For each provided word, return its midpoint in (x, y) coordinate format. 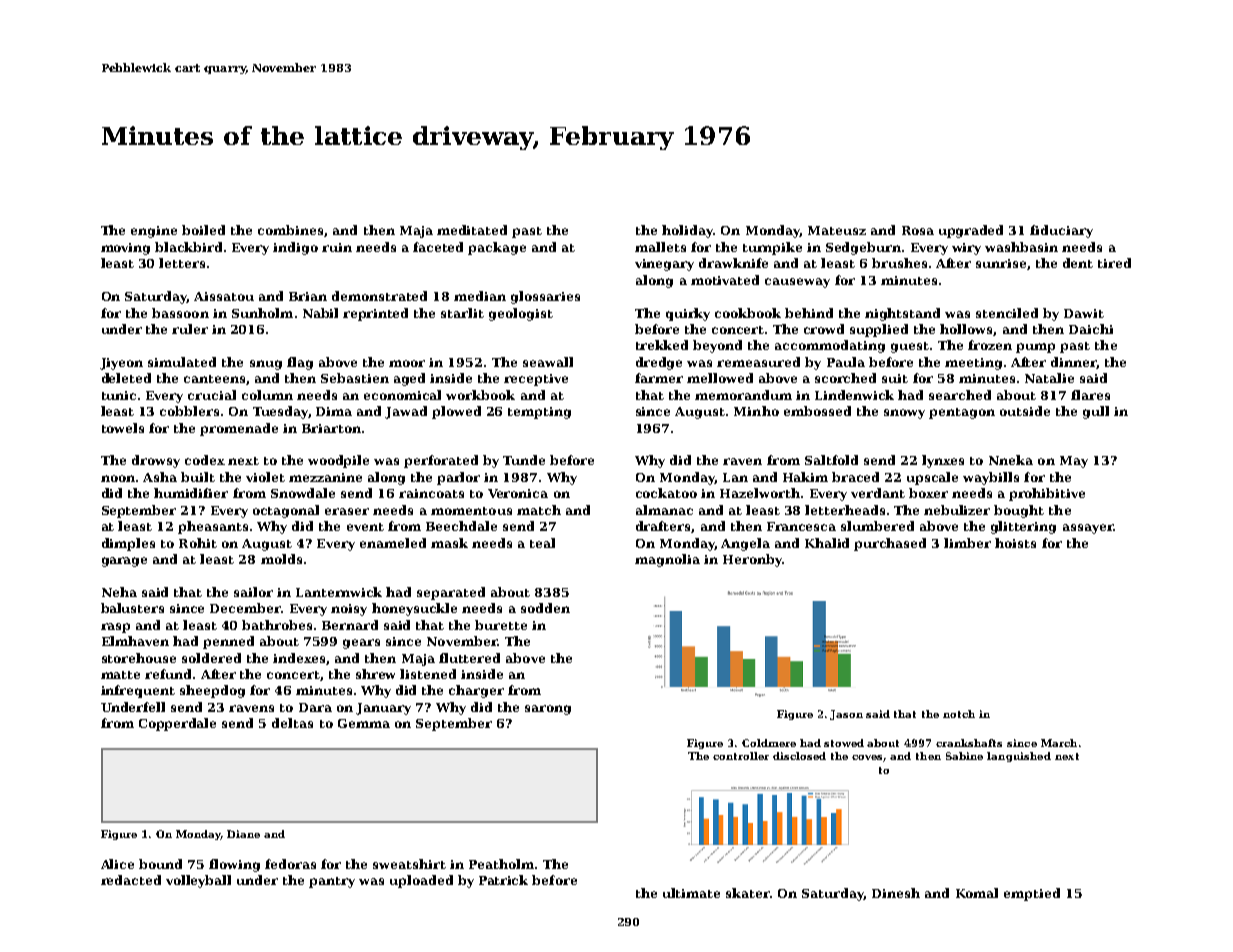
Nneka (1011, 460)
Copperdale (177, 724)
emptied (1032, 894)
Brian (308, 296)
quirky (688, 314)
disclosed (799, 756)
